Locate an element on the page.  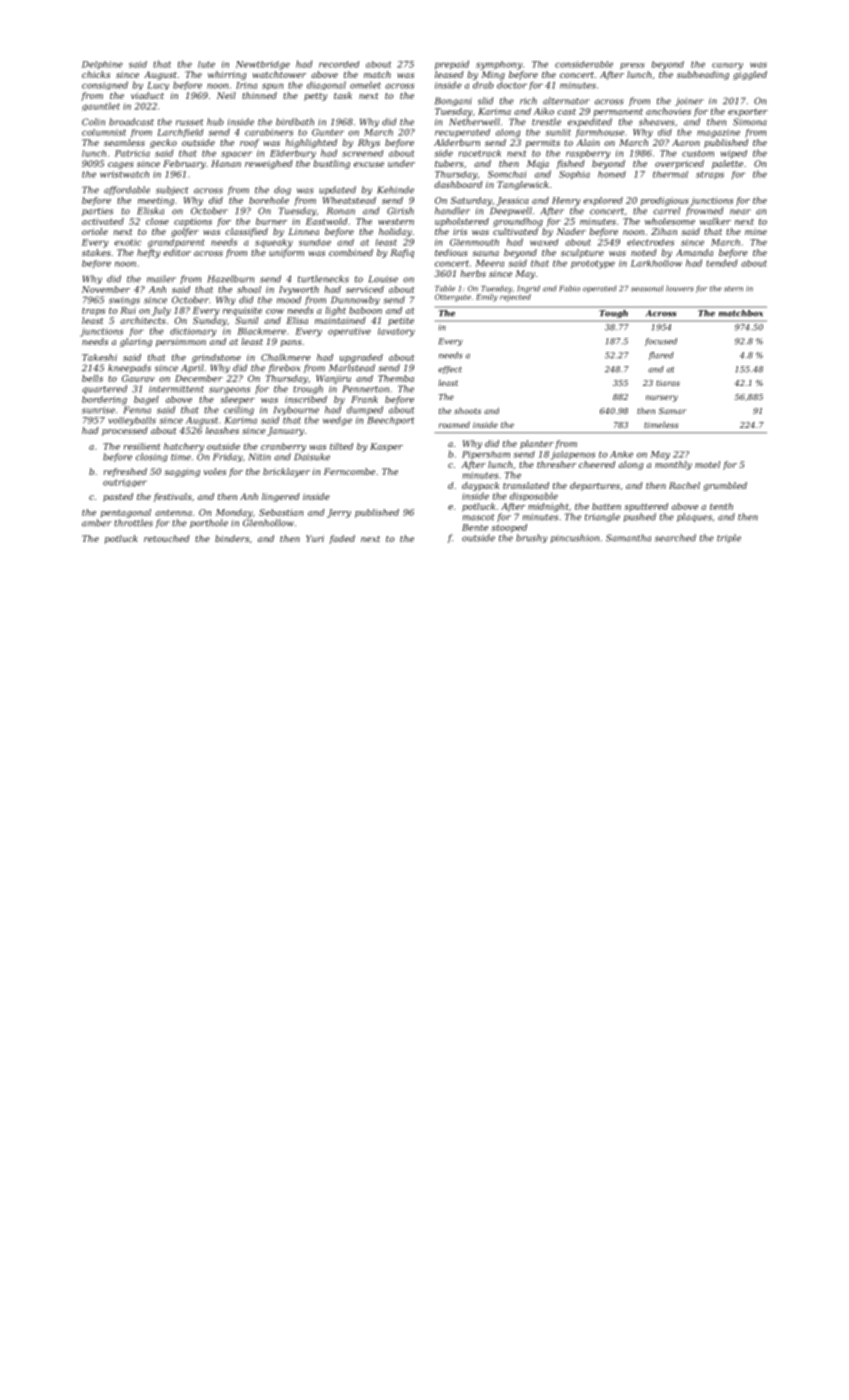
tiaras is located at coordinates (668, 383).
